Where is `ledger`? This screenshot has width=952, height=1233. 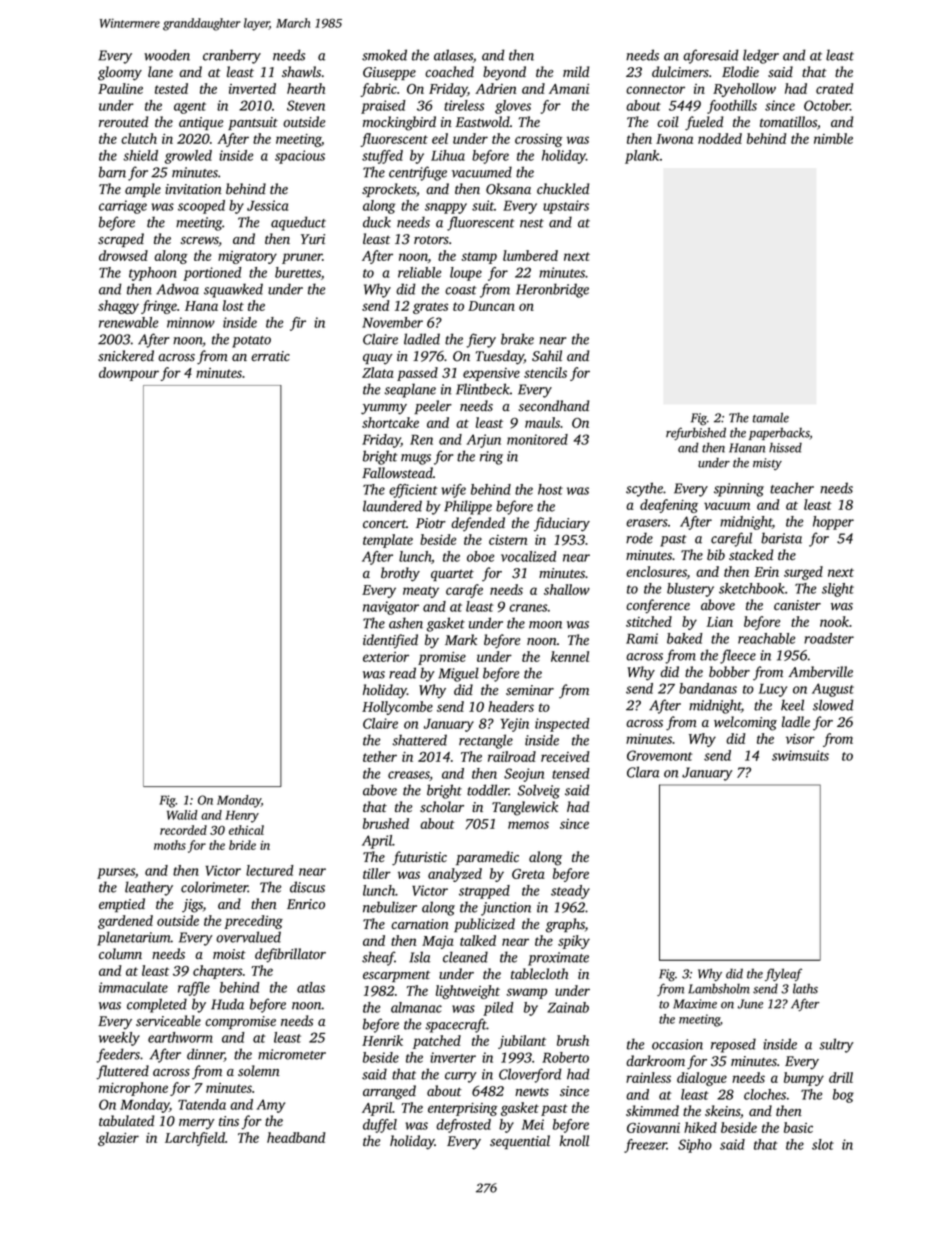 ledger is located at coordinates (761, 56).
